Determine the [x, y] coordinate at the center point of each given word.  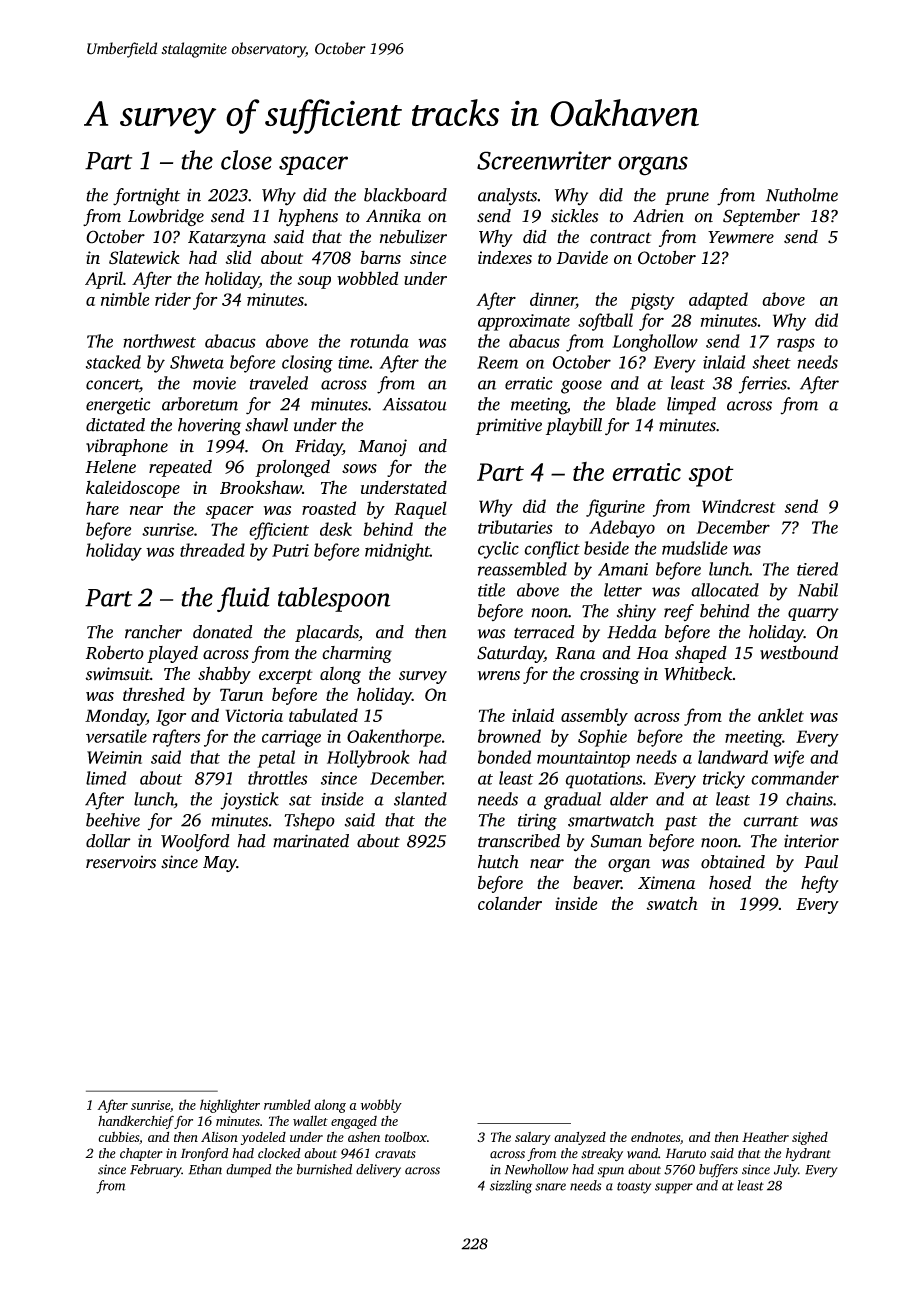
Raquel [420, 510]
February [156, 1171]
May [220, 864]
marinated [311, 841]
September [761, 217]
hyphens [308, 217]
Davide [582, 257]
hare [102, 508]
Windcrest [739, 506]
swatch [672, 903]
